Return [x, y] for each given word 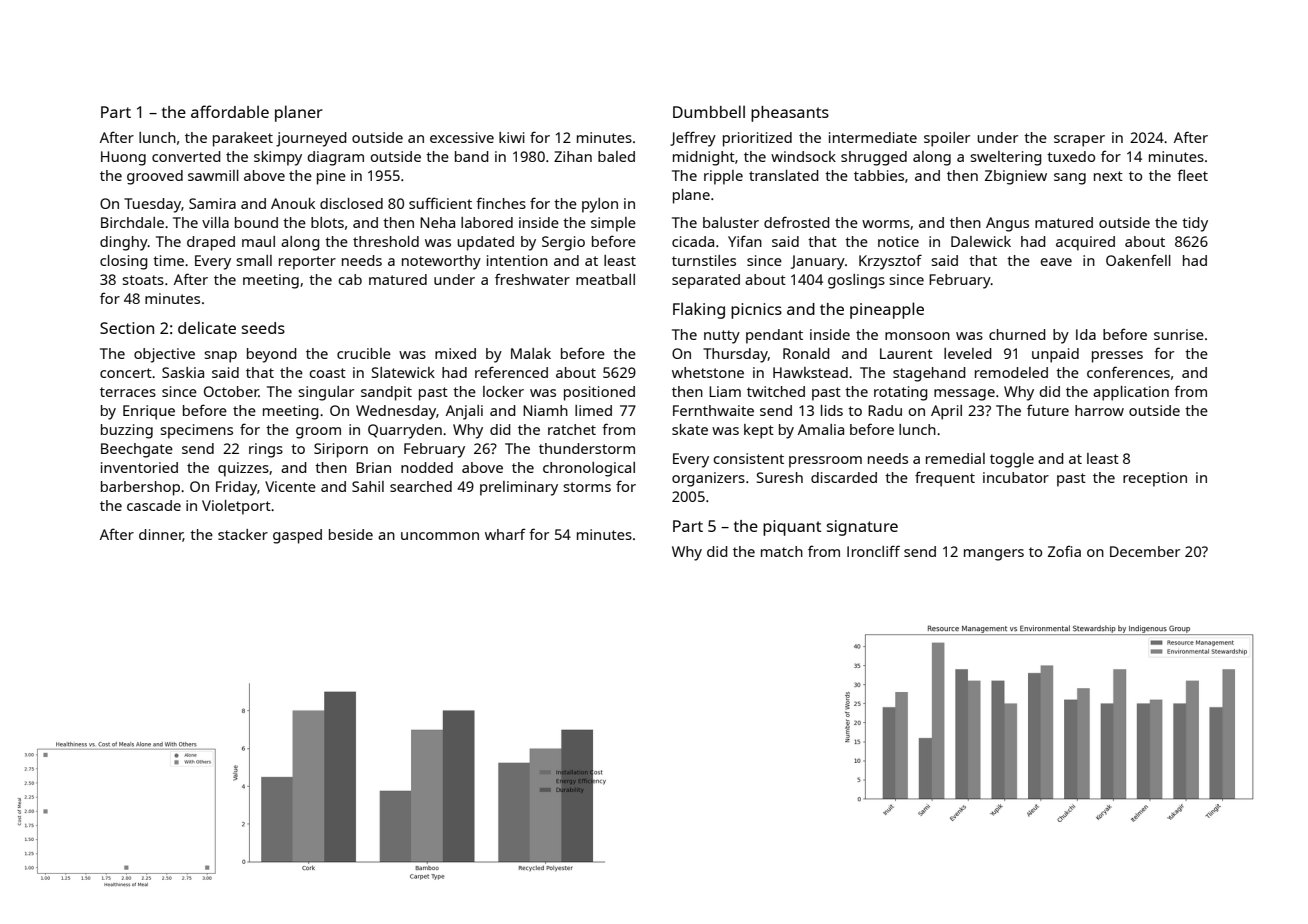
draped [211, 243]
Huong [123, 158]
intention [517, 260]
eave [1056, 262]
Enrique [149, 412]
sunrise [1179, 334]
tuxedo [1071, 156]
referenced [511, 372]
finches [501, 203]
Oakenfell [1138, 260]
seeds [263, 328]
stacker [243, 534]
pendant [774, 336]
